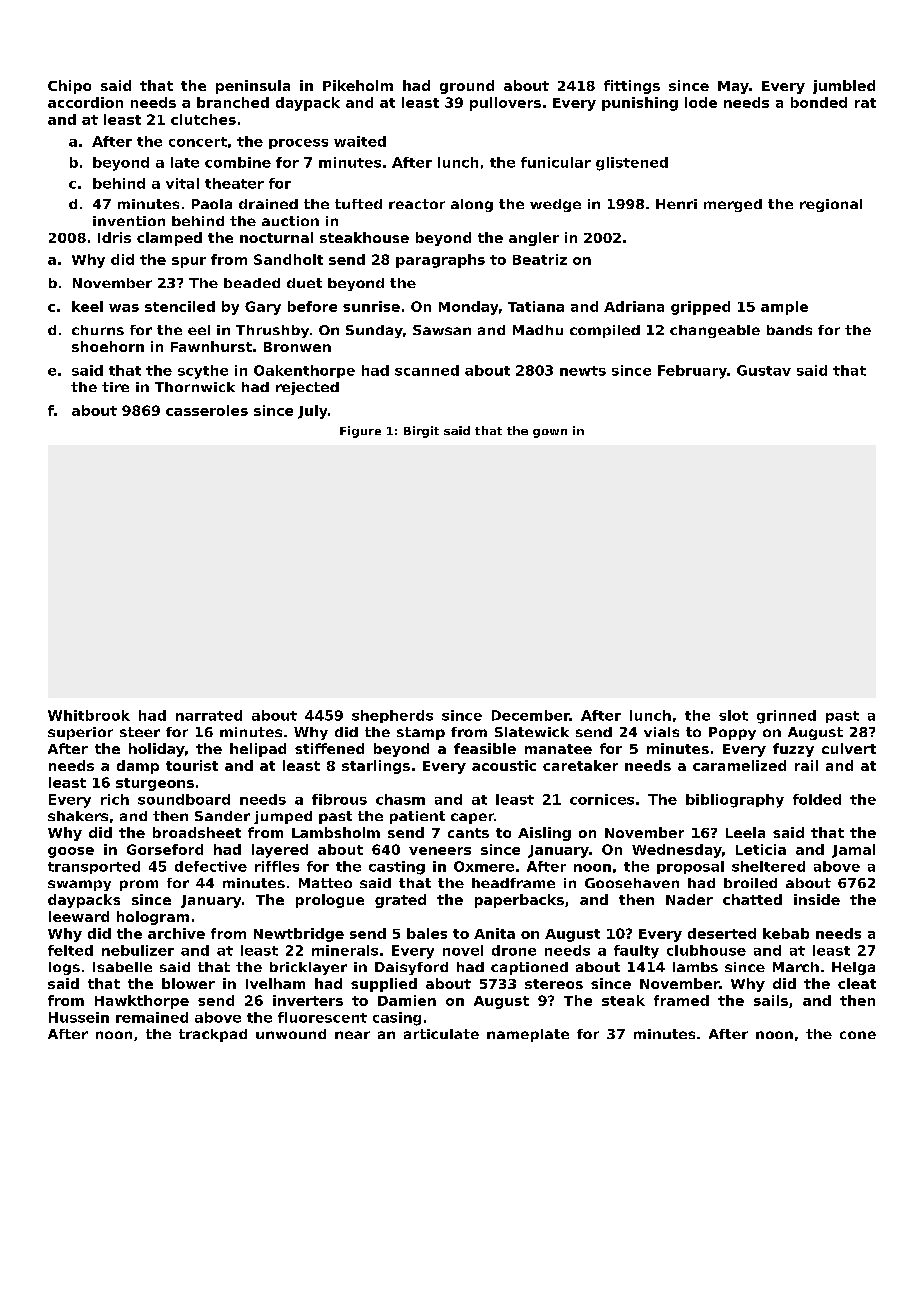 Image resolution: width=924 pixels, height=1308 pixels. I want to click on grinned, so click(786, 717).
